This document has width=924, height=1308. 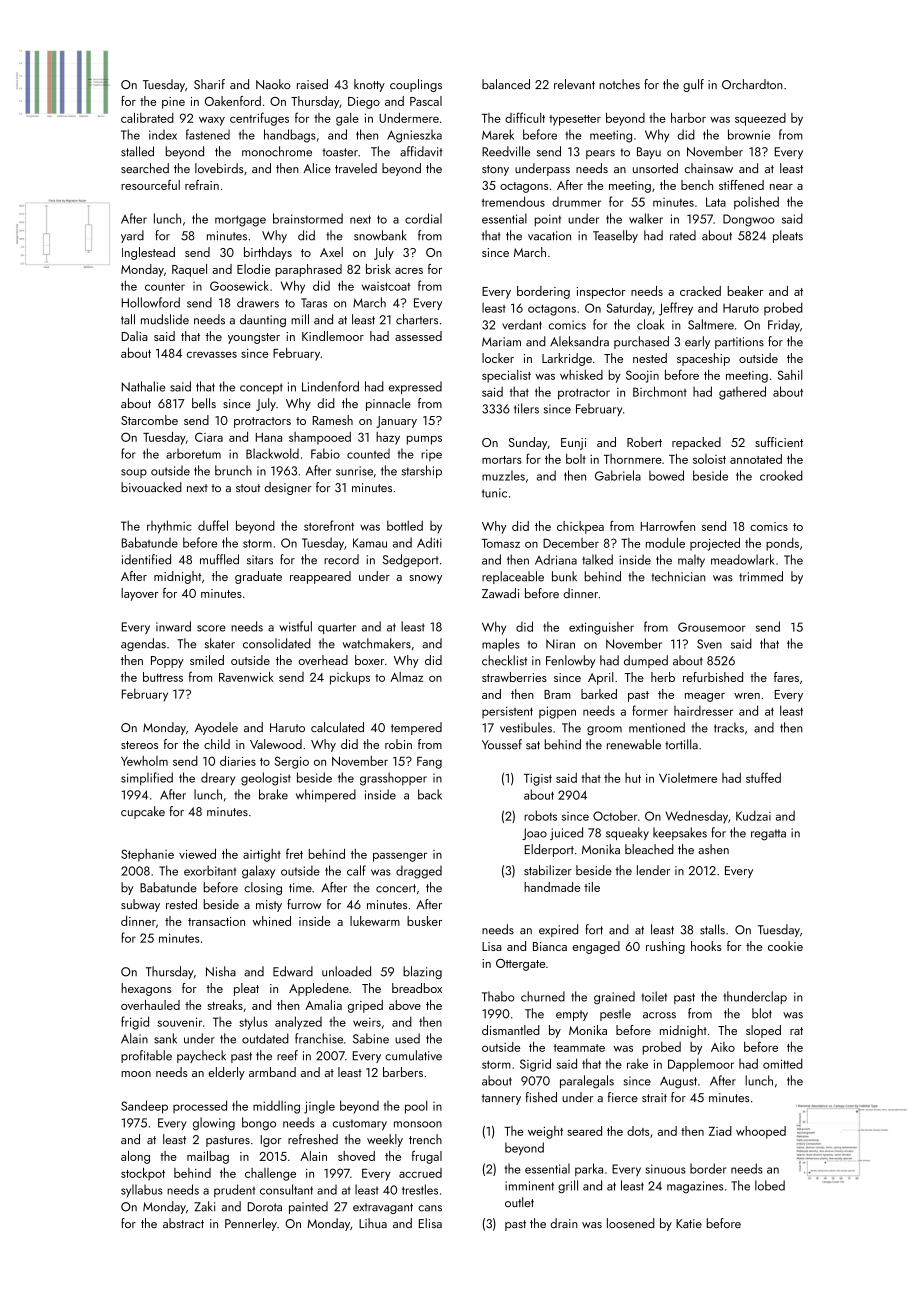 What do you see at coordinates (213, 525) in the document?
I see `duffel` at bounding box center [213, 525].
